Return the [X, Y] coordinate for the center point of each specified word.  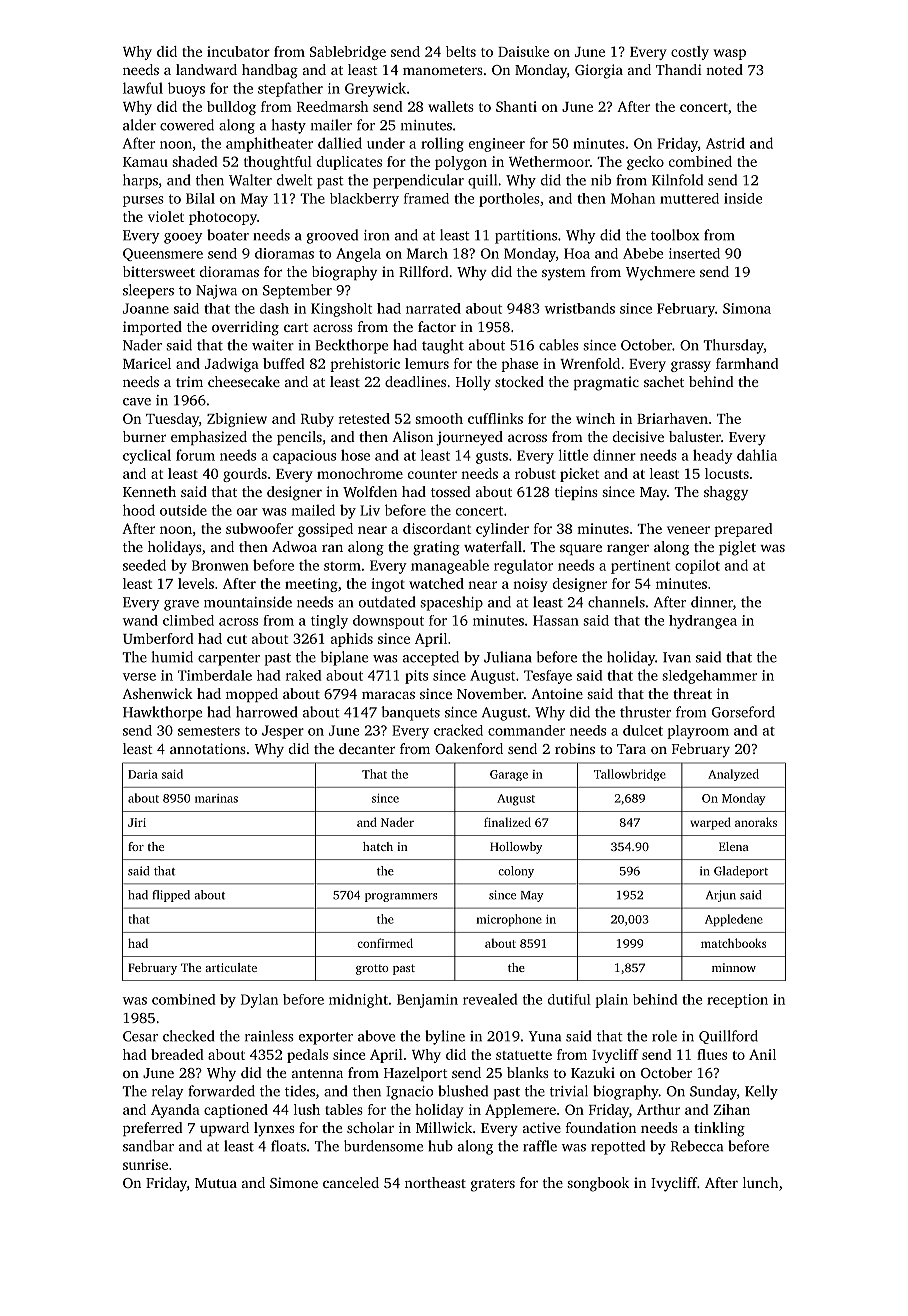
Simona [747, 308]
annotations [208, 748]
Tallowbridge [630, 775]
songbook [598, 1184]
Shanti [516, 106]
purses [143, 201]
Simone [294, 1182]
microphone [509, 920]
